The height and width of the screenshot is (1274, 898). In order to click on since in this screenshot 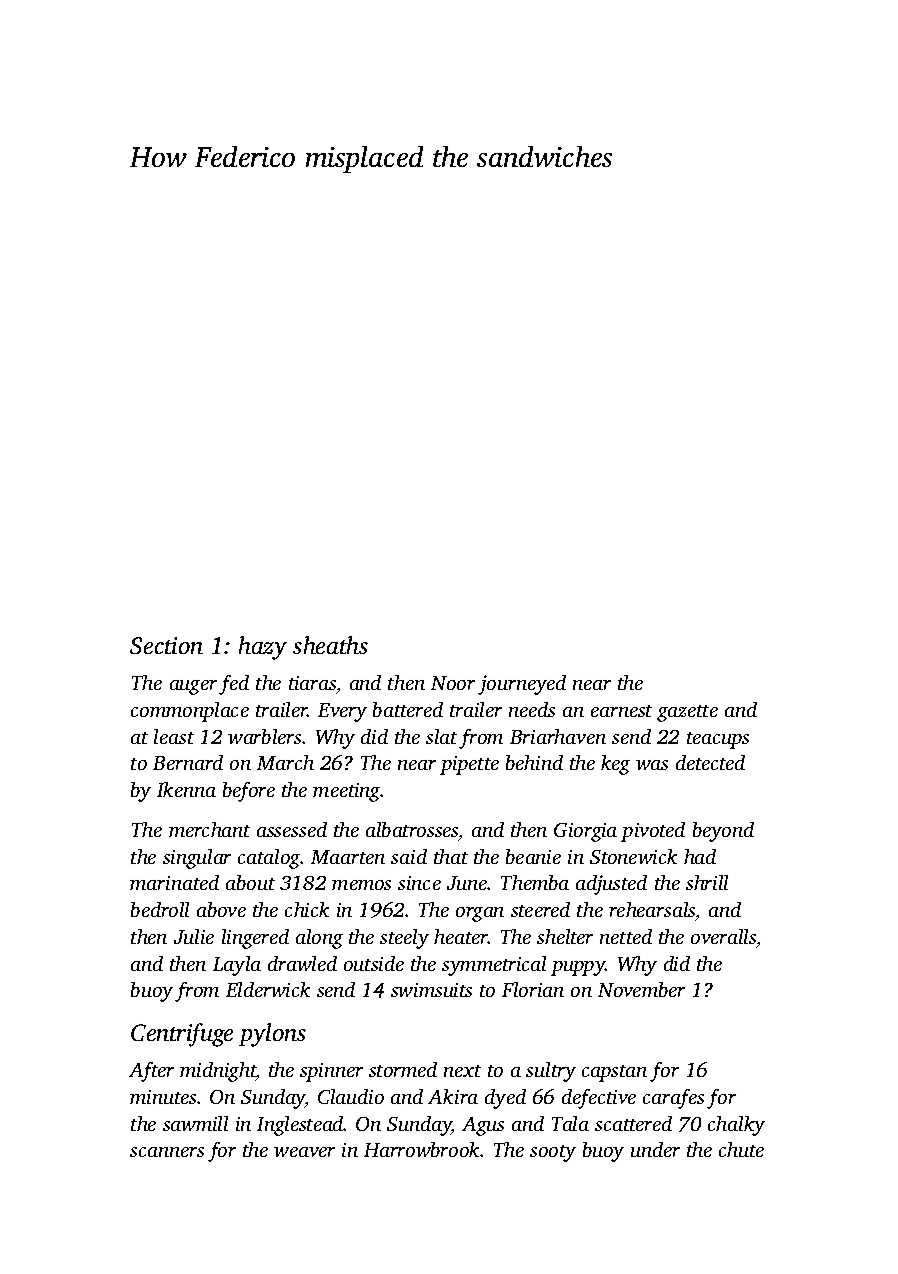, I will do `click(419, 883)`.
